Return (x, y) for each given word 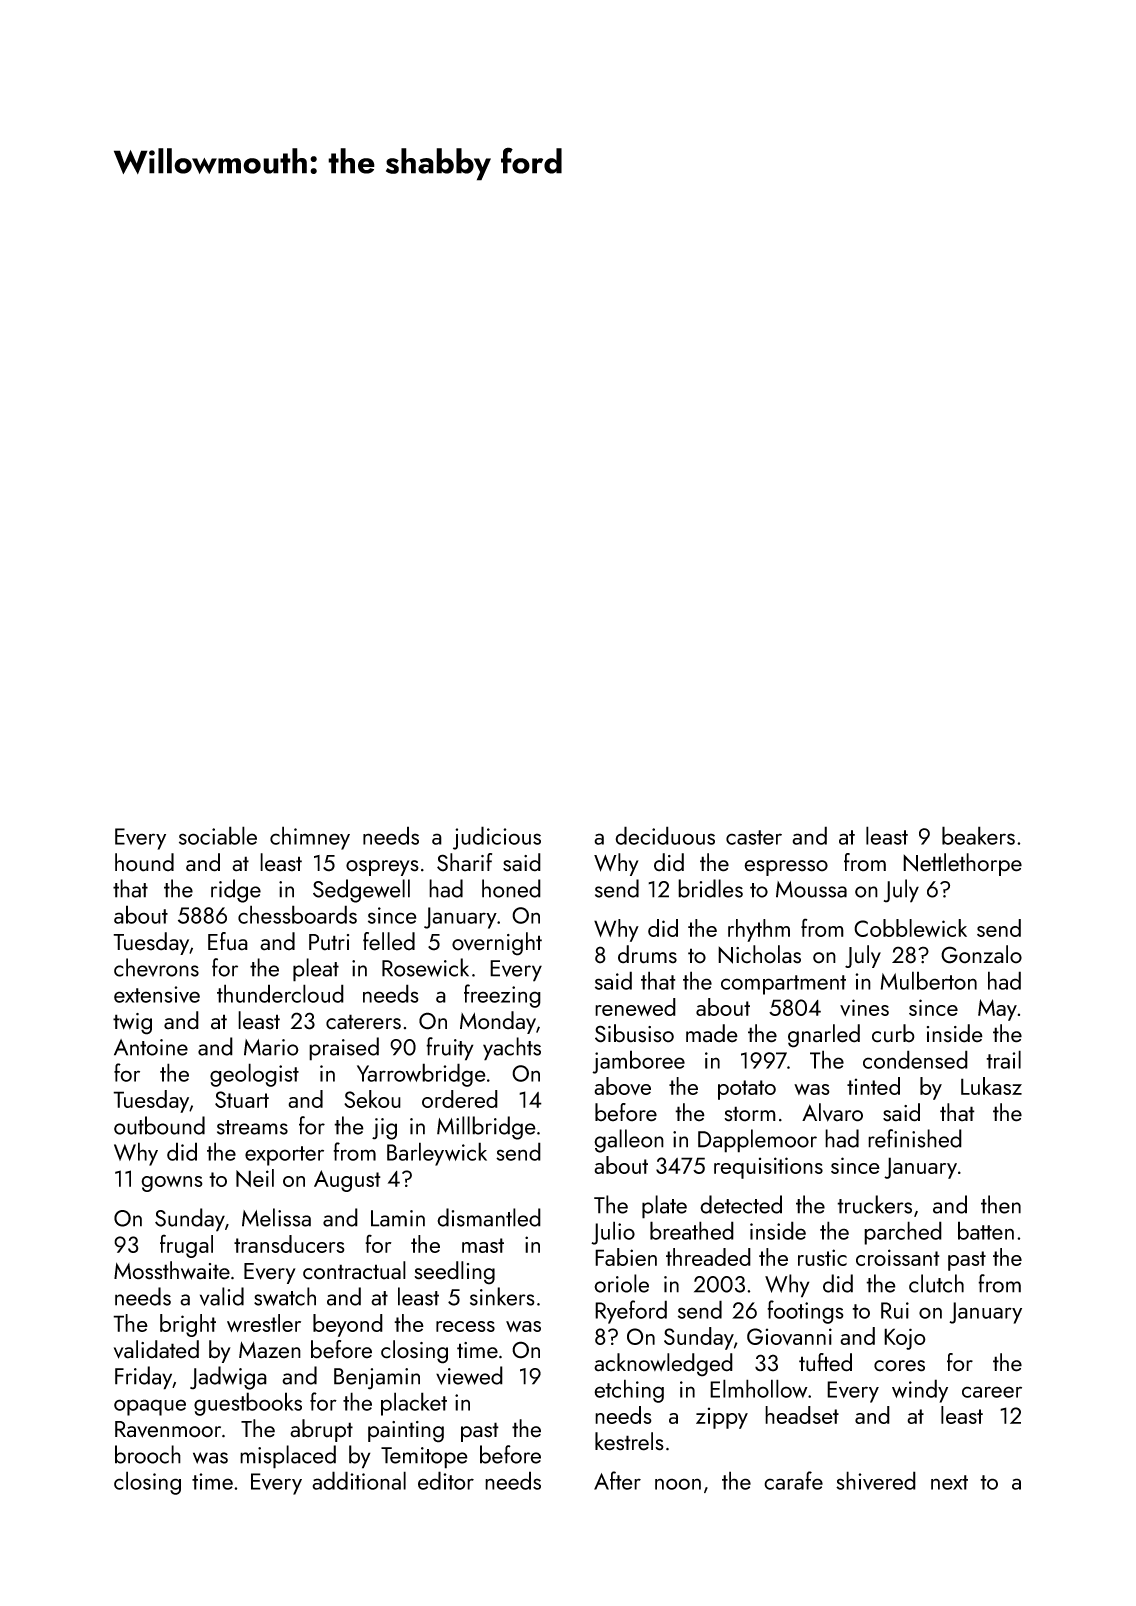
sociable (218, 835)
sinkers (502, 1296)
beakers (978, 835)
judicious (497, 838)
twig (132, 1024)
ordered (460, 1099)
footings (805, 1312)
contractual (354, 1270)
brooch (148, 1454)
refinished (915, 1138)
